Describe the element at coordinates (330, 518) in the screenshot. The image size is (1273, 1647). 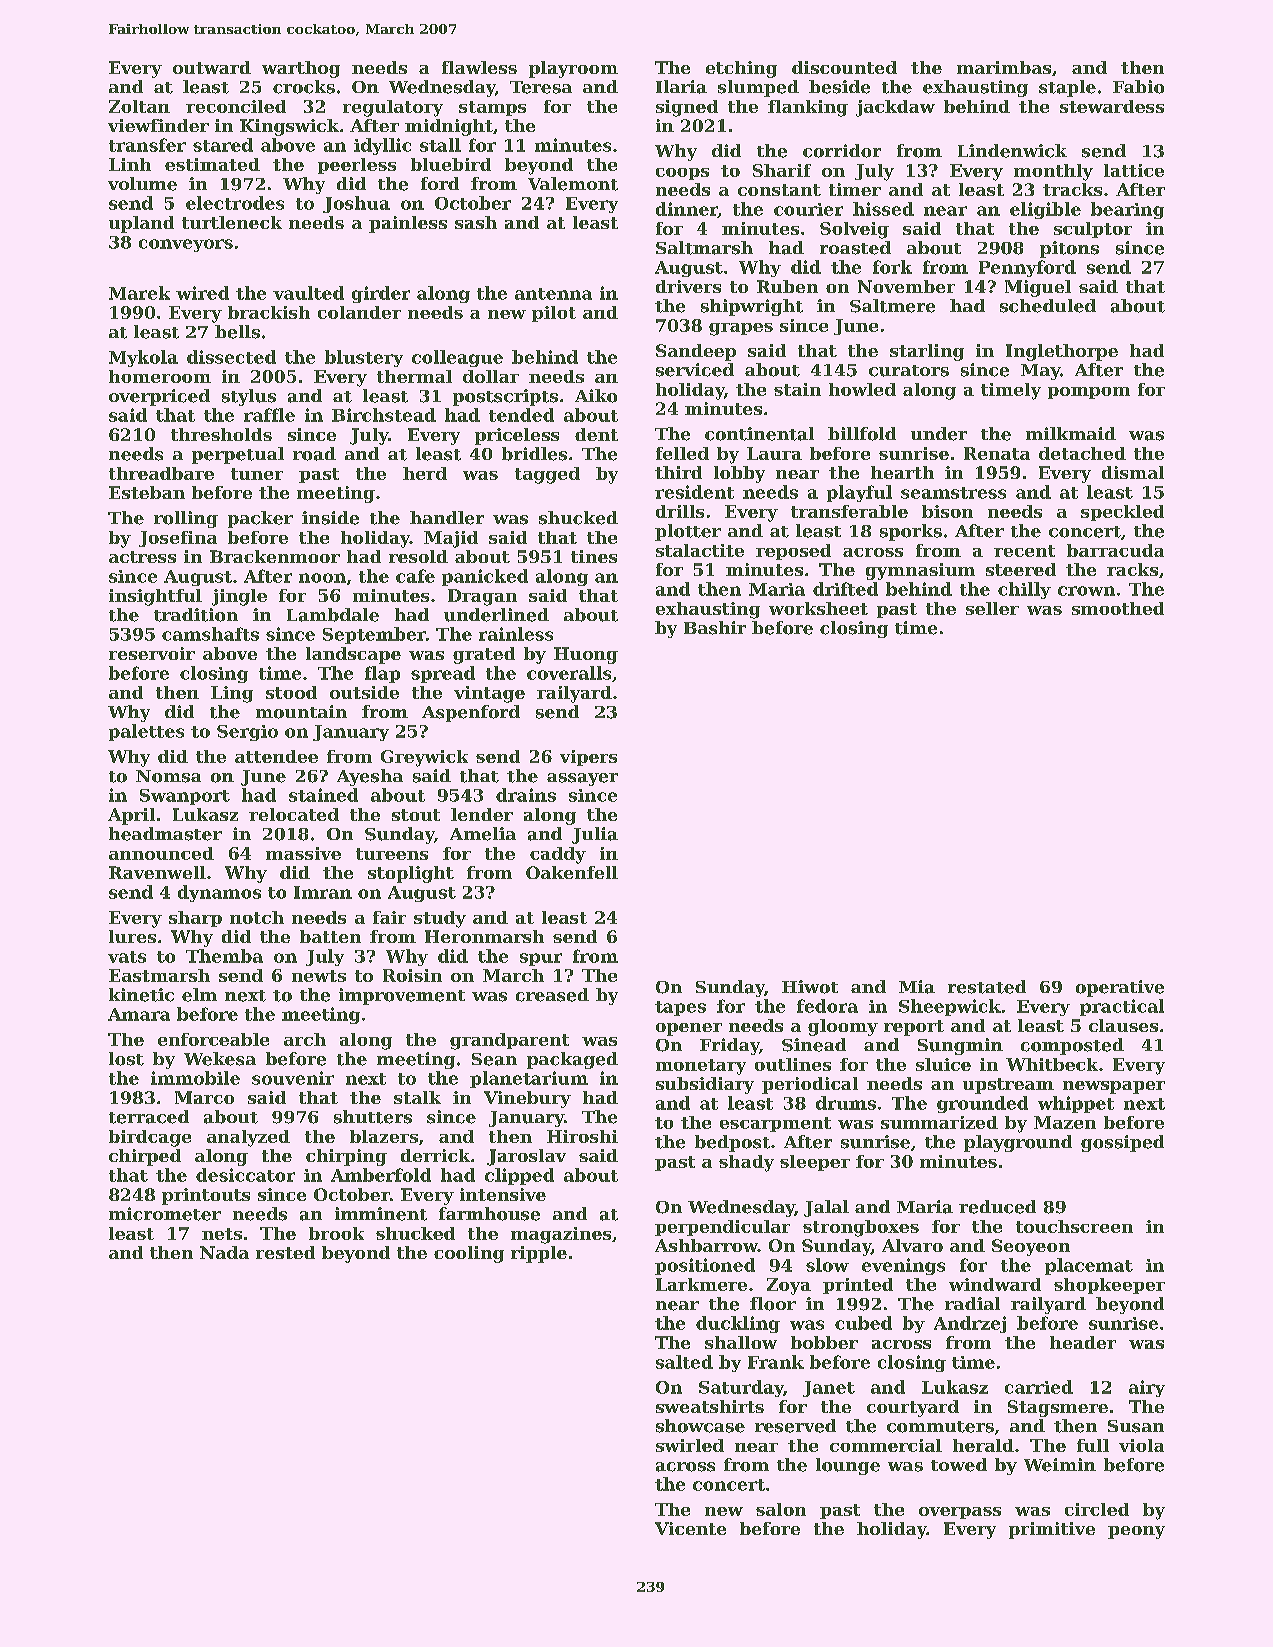
I see `inside` at that location.
